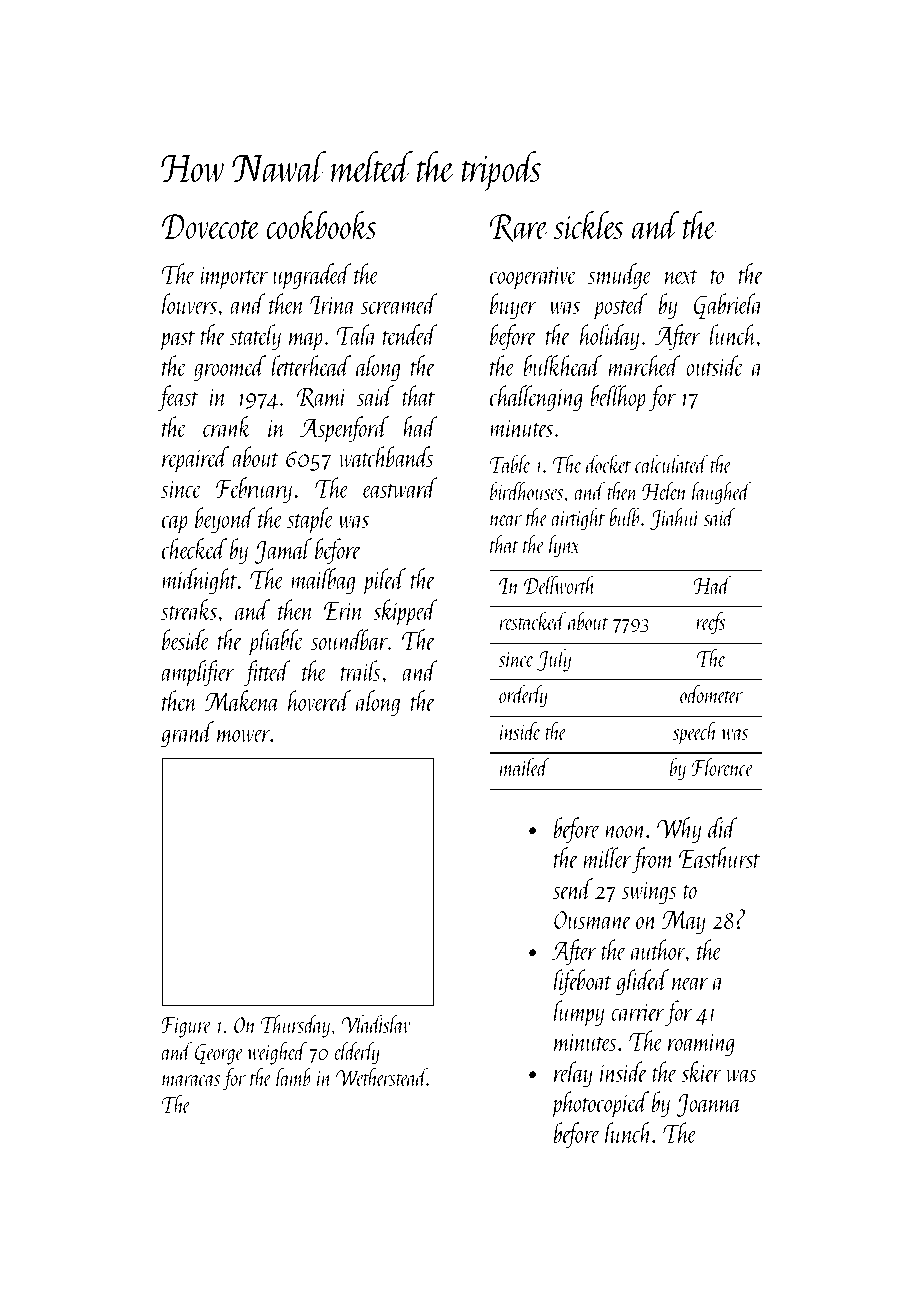 The image size is (924, 1311). What do you see at coordinates (295, 1026) in the screenshot?
I see `Thursday` at bounding box center [295, 1026].
